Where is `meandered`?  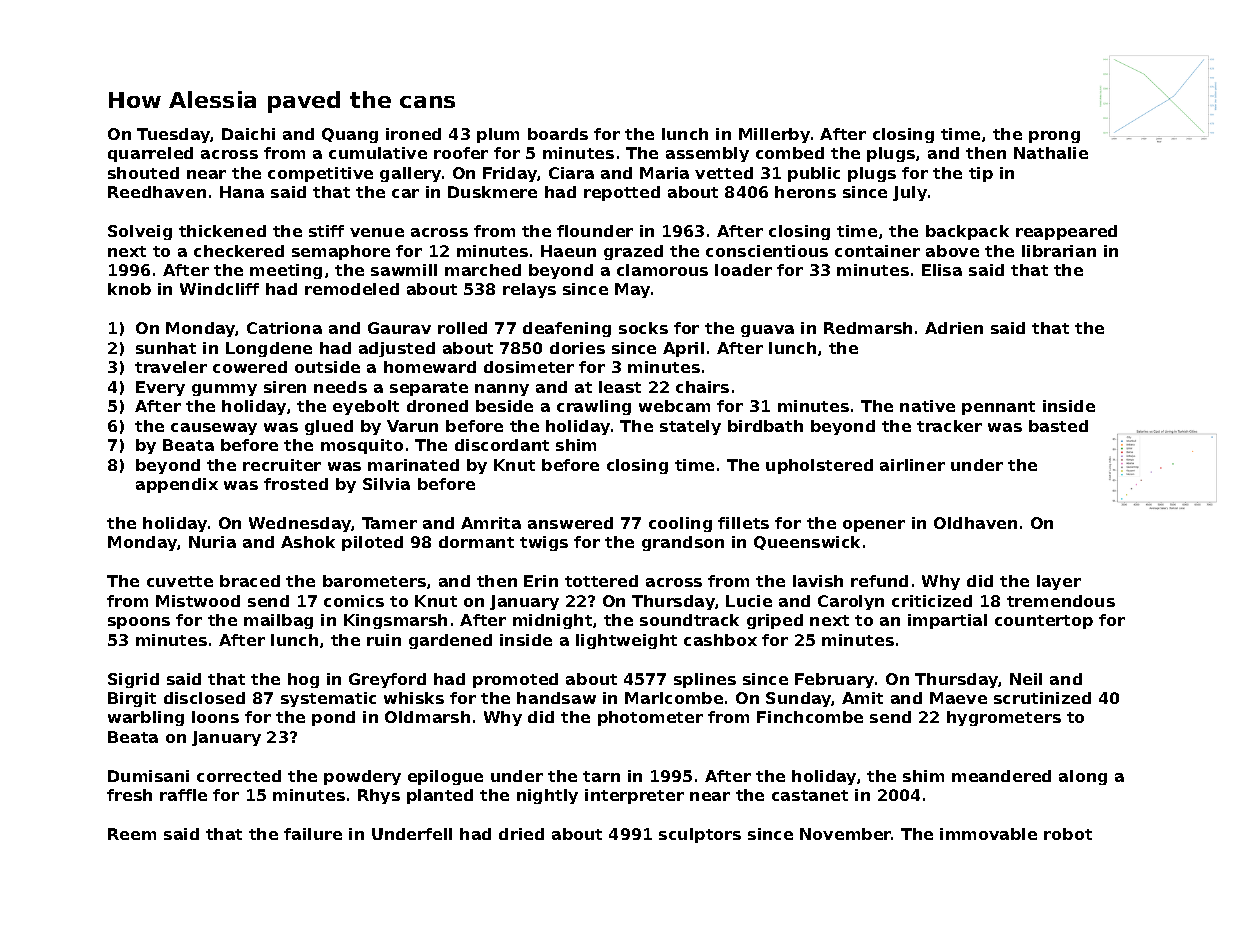 meandered is located at coordinates (1001, 776).
